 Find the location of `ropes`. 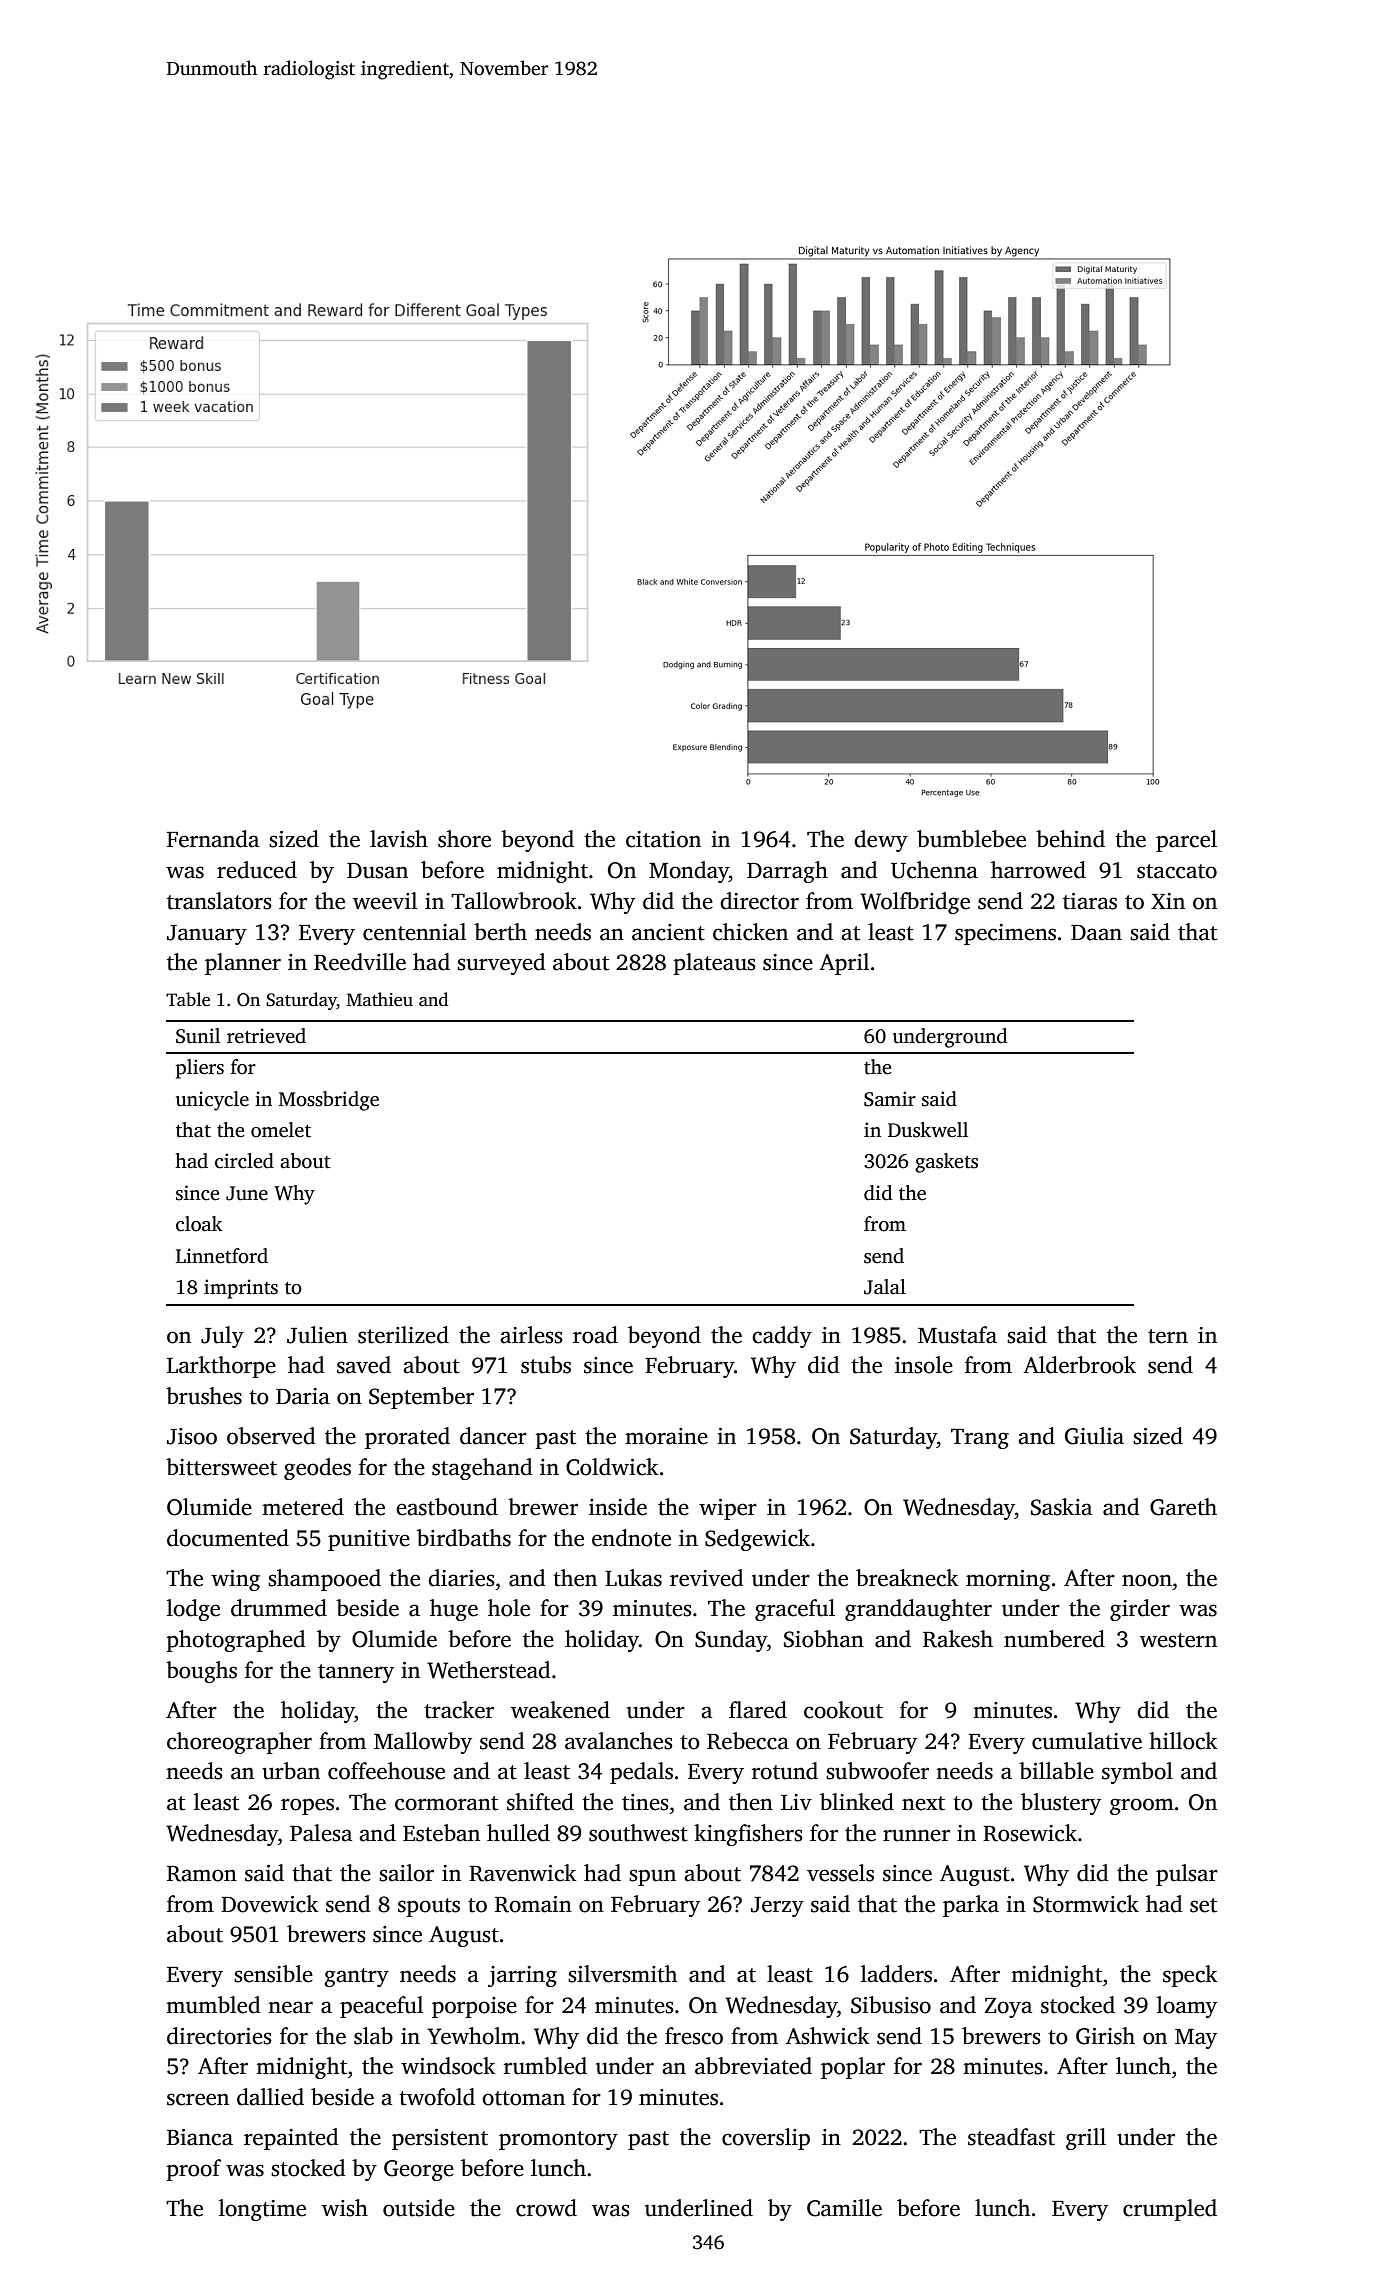

ropes is located at coordinates (307, 1806).
